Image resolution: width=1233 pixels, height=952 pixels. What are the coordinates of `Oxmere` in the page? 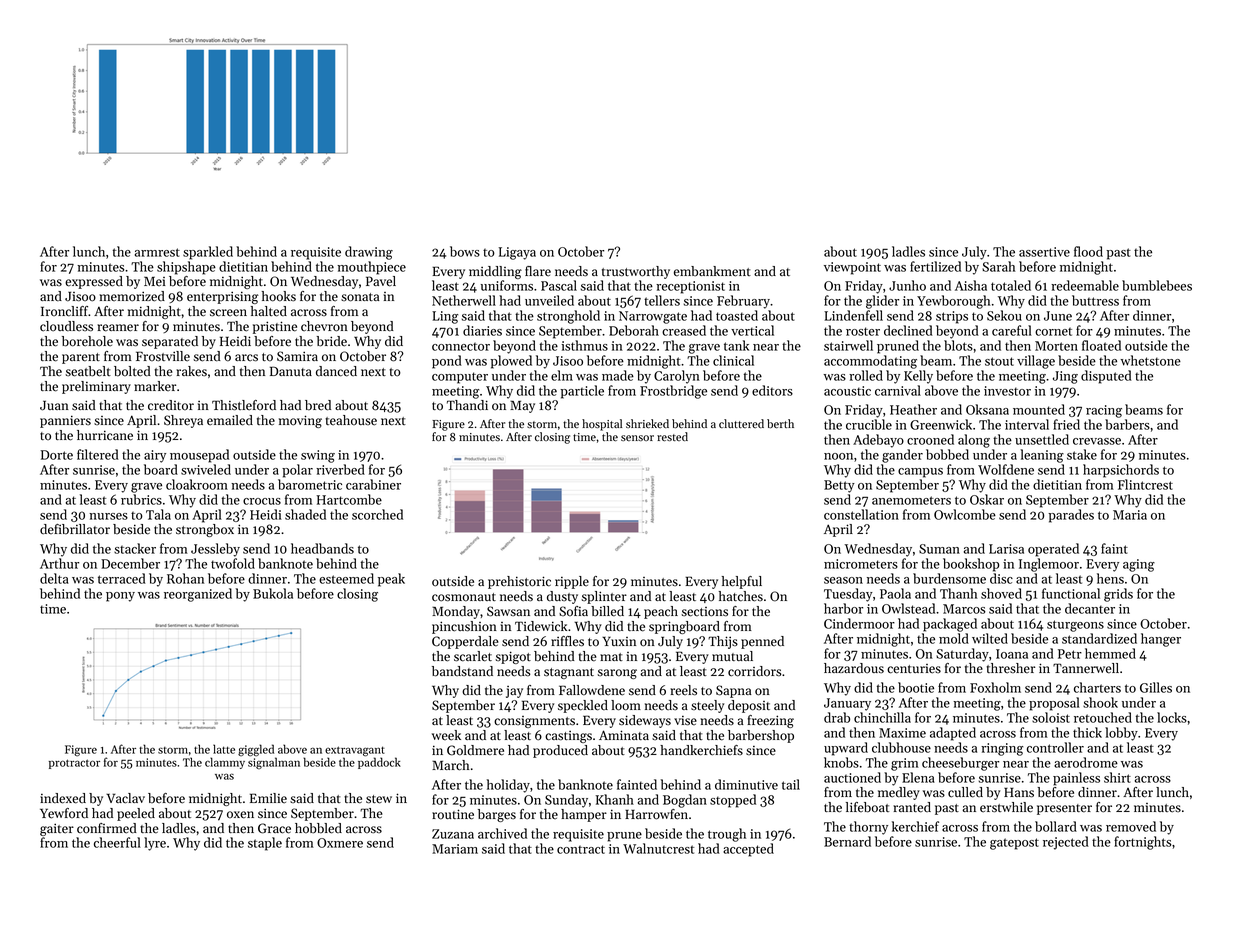 It's located at (340, 843).
